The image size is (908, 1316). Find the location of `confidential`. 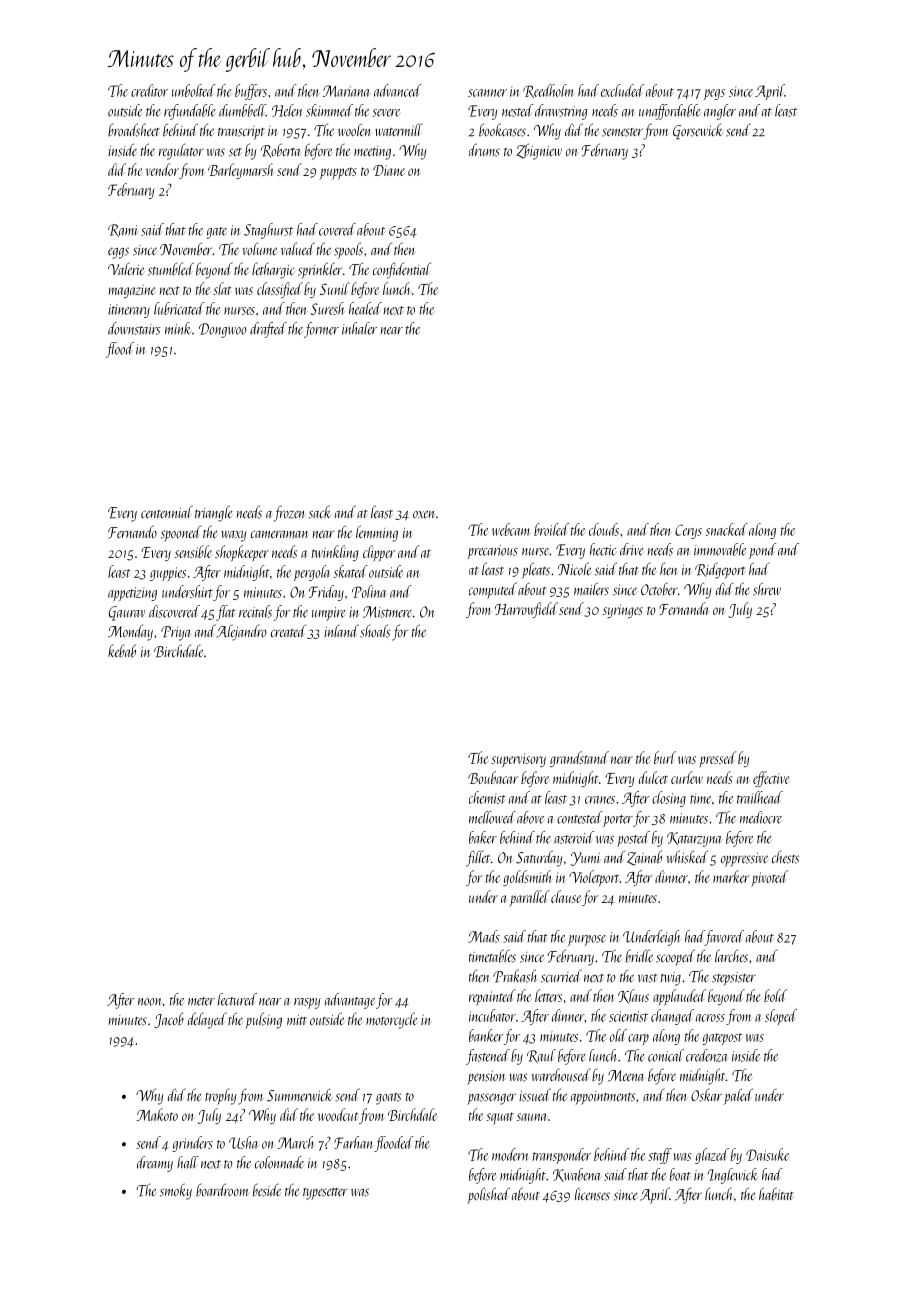

confidential is located at coordinates (402, 270).
